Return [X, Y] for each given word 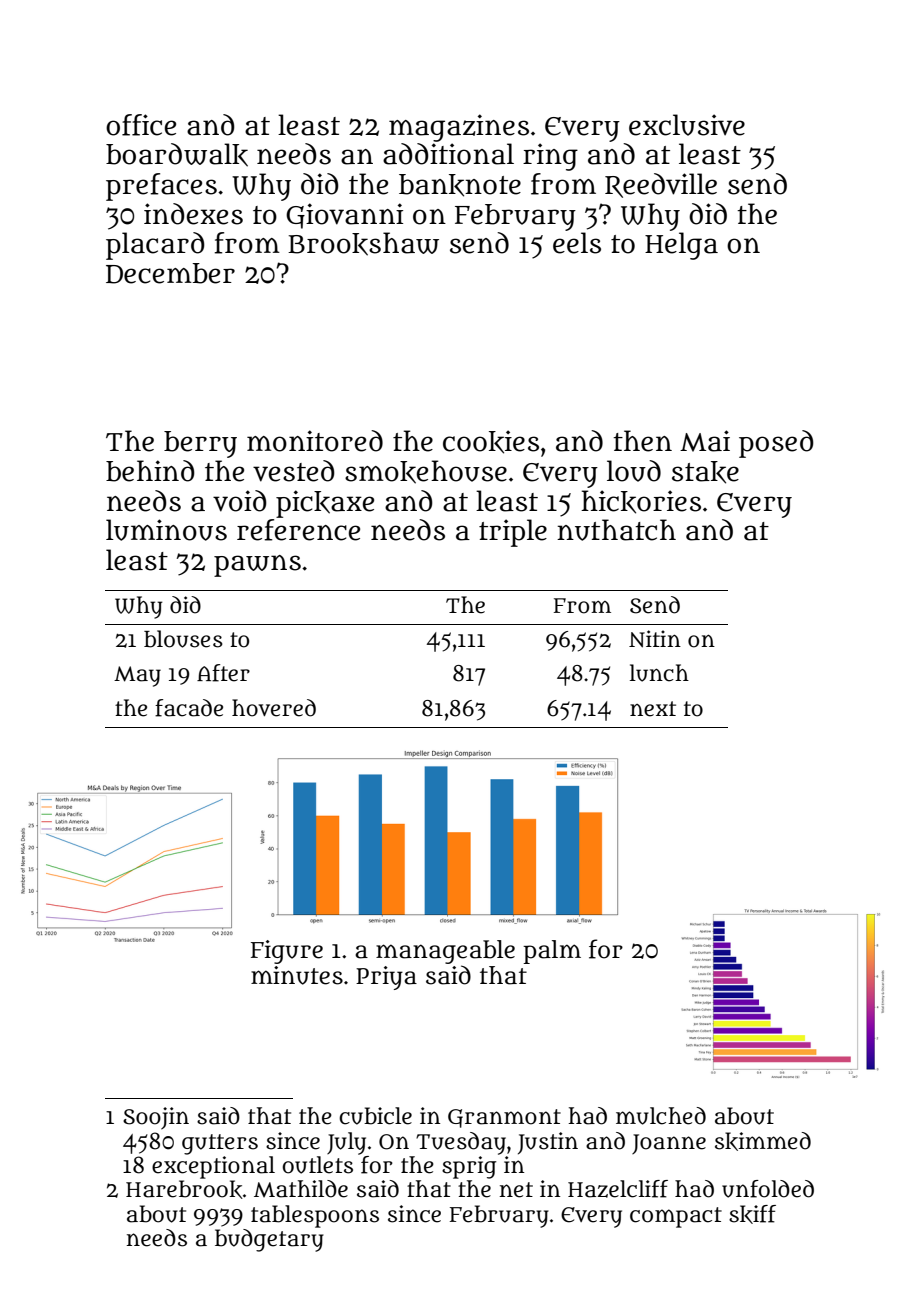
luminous [166, 530]
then [642, 441]
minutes [297, 975]
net [516, 1190]
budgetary [269, 1240]
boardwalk [177, 155]
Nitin [655, 639]
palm [552, 952]
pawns [257, 566]
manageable [445, 952]
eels [577, 243]
